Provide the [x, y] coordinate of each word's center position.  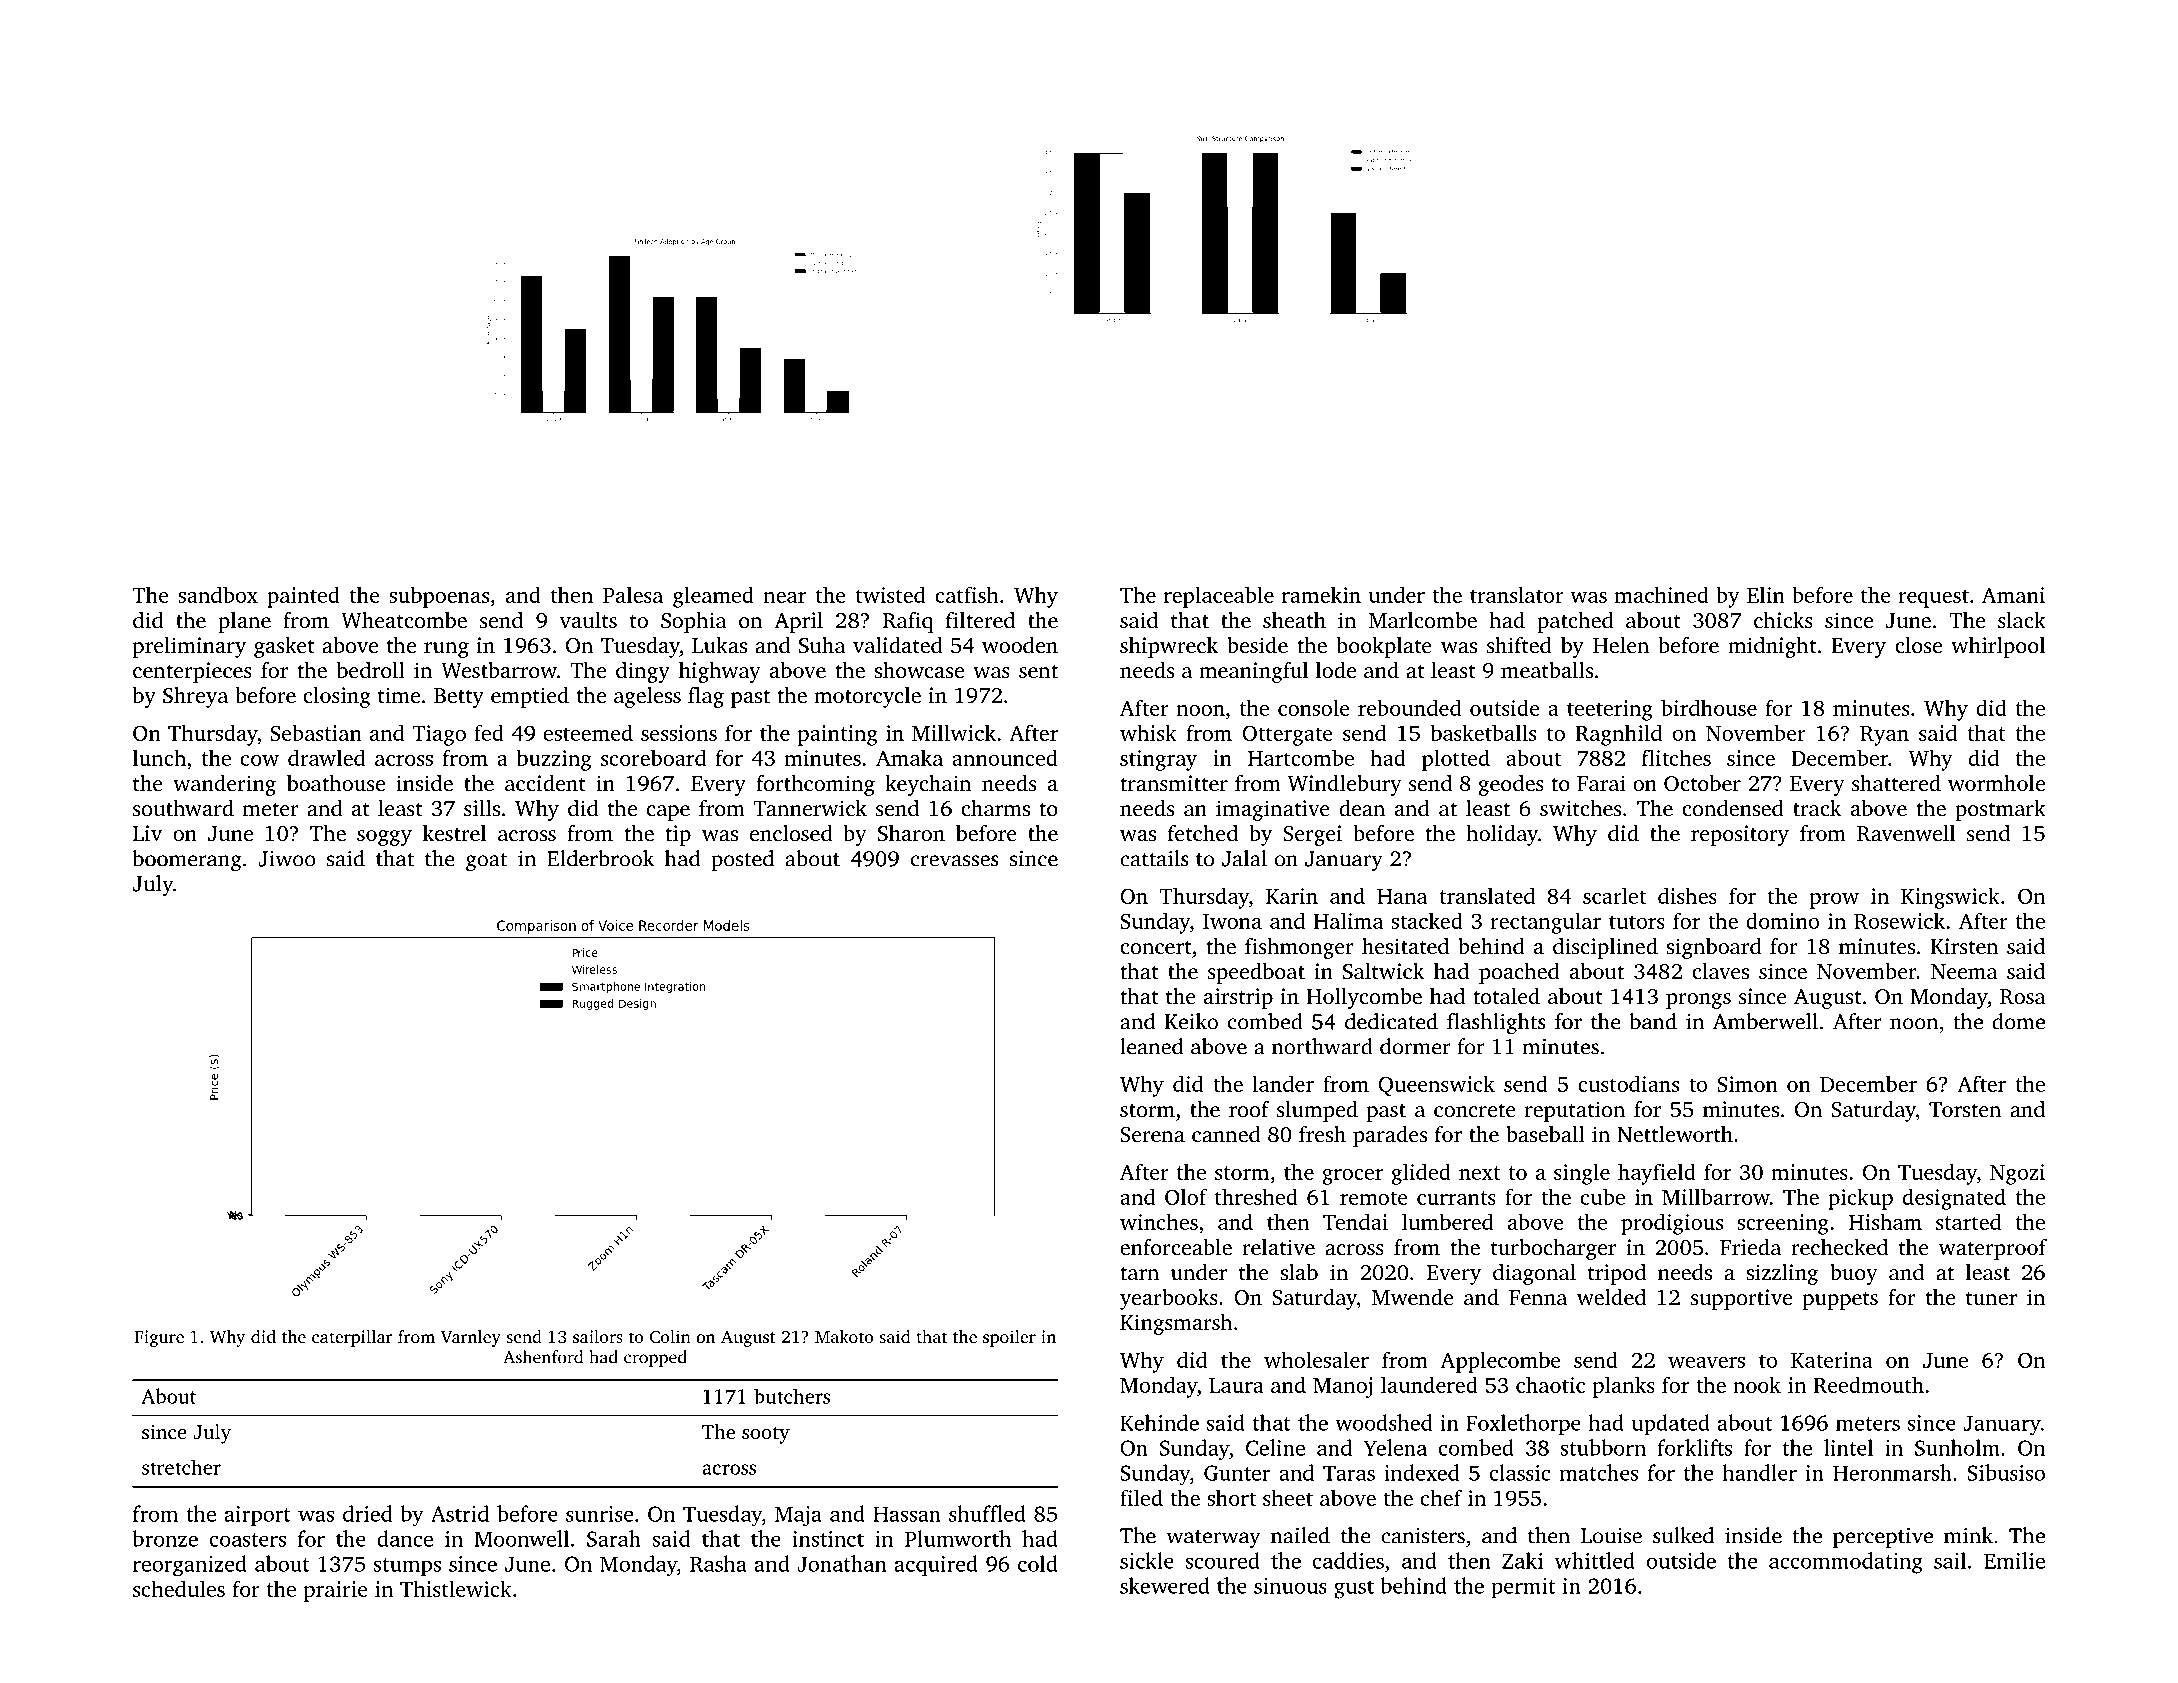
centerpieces [192, 672]
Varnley [470, 1338]
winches [1159, 1221]
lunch [159, 757]
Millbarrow [1716, 1196]
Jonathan [842, 1563]
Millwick [954, 732]
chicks [1783, 620]
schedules [179, 1588]
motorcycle [867, 697]
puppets [1840, 1301]
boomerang [187, 860]
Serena [1152, 1135]
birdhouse [1709, 707]
